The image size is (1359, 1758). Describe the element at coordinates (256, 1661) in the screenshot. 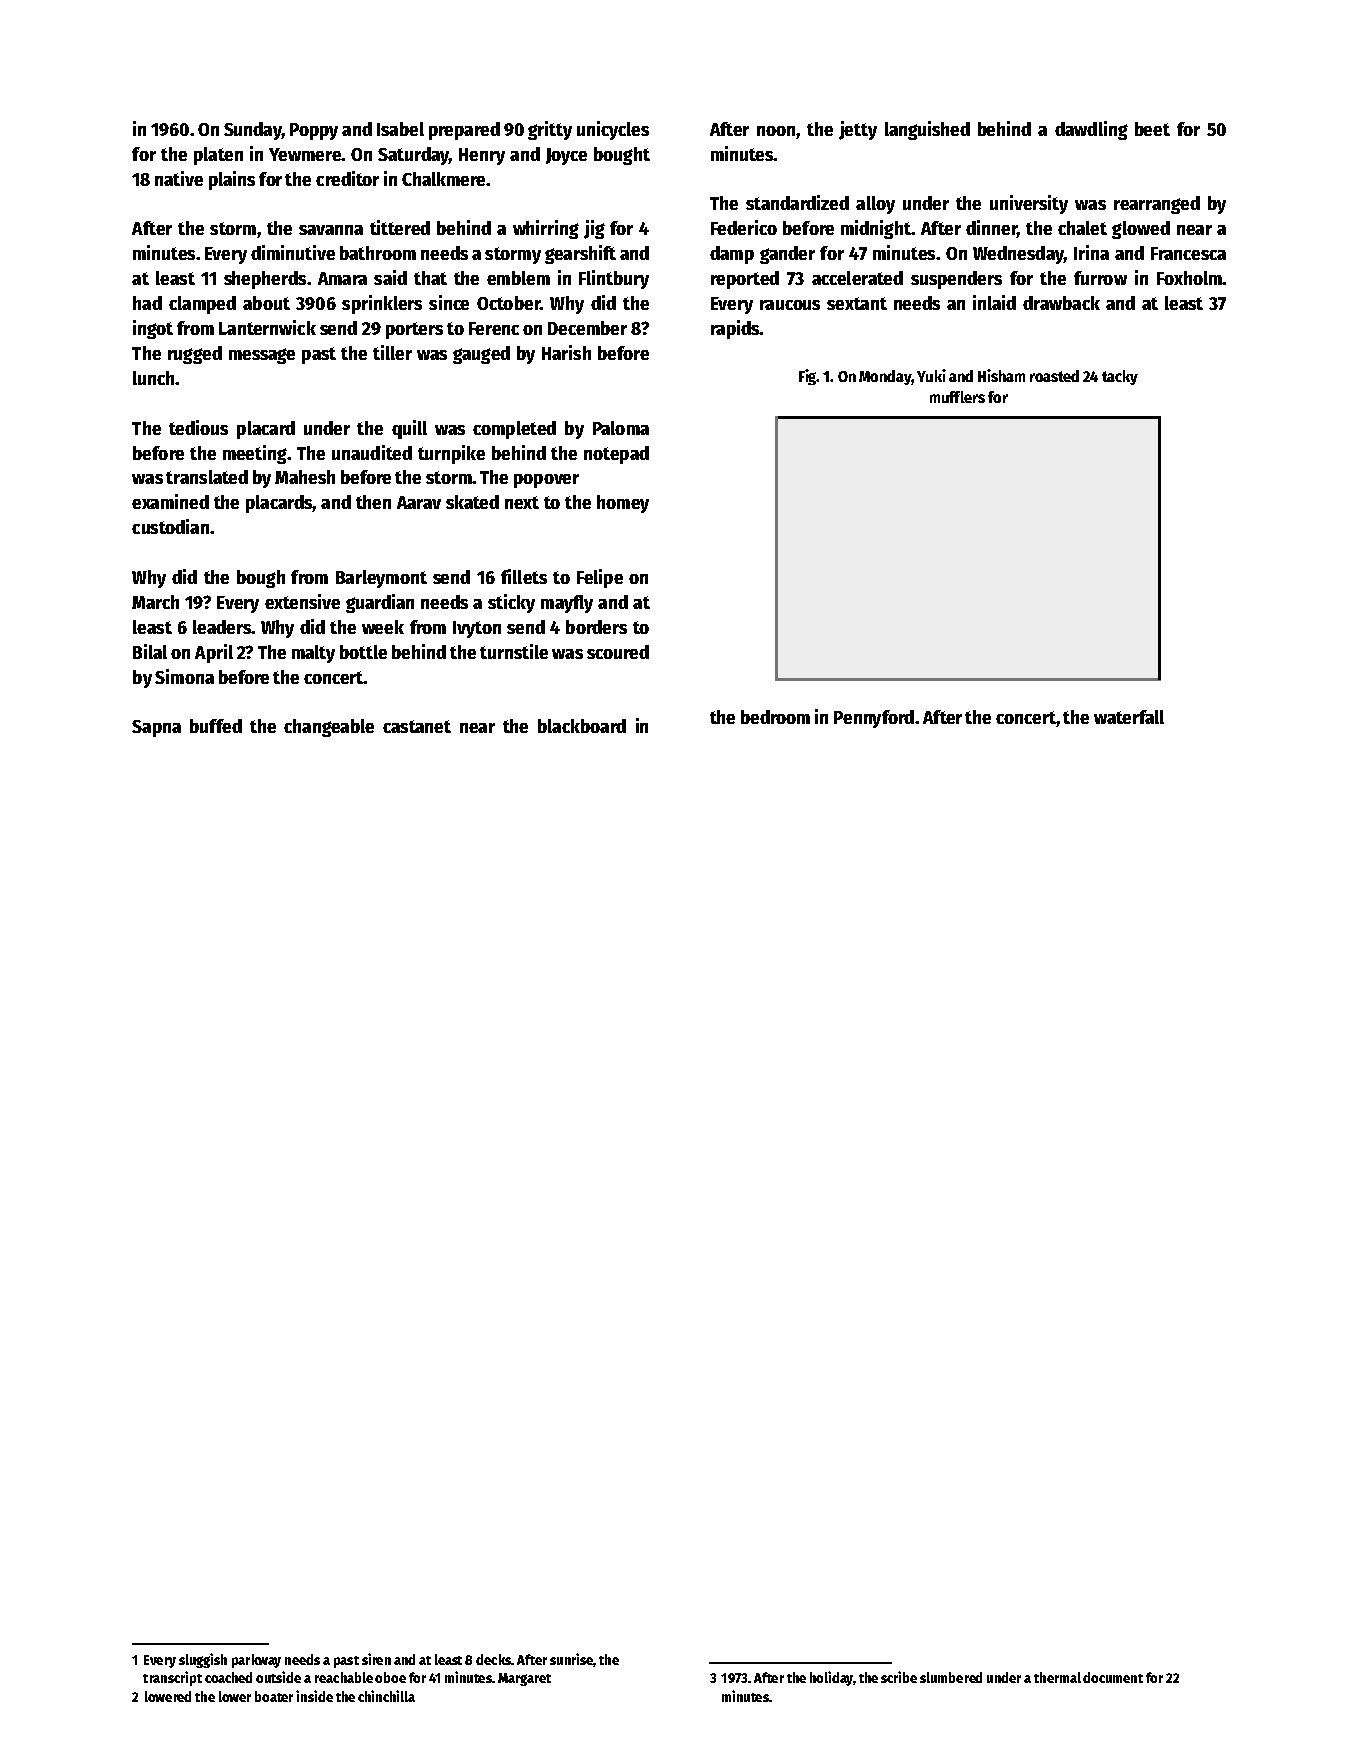

I see `parkway` at that location.
